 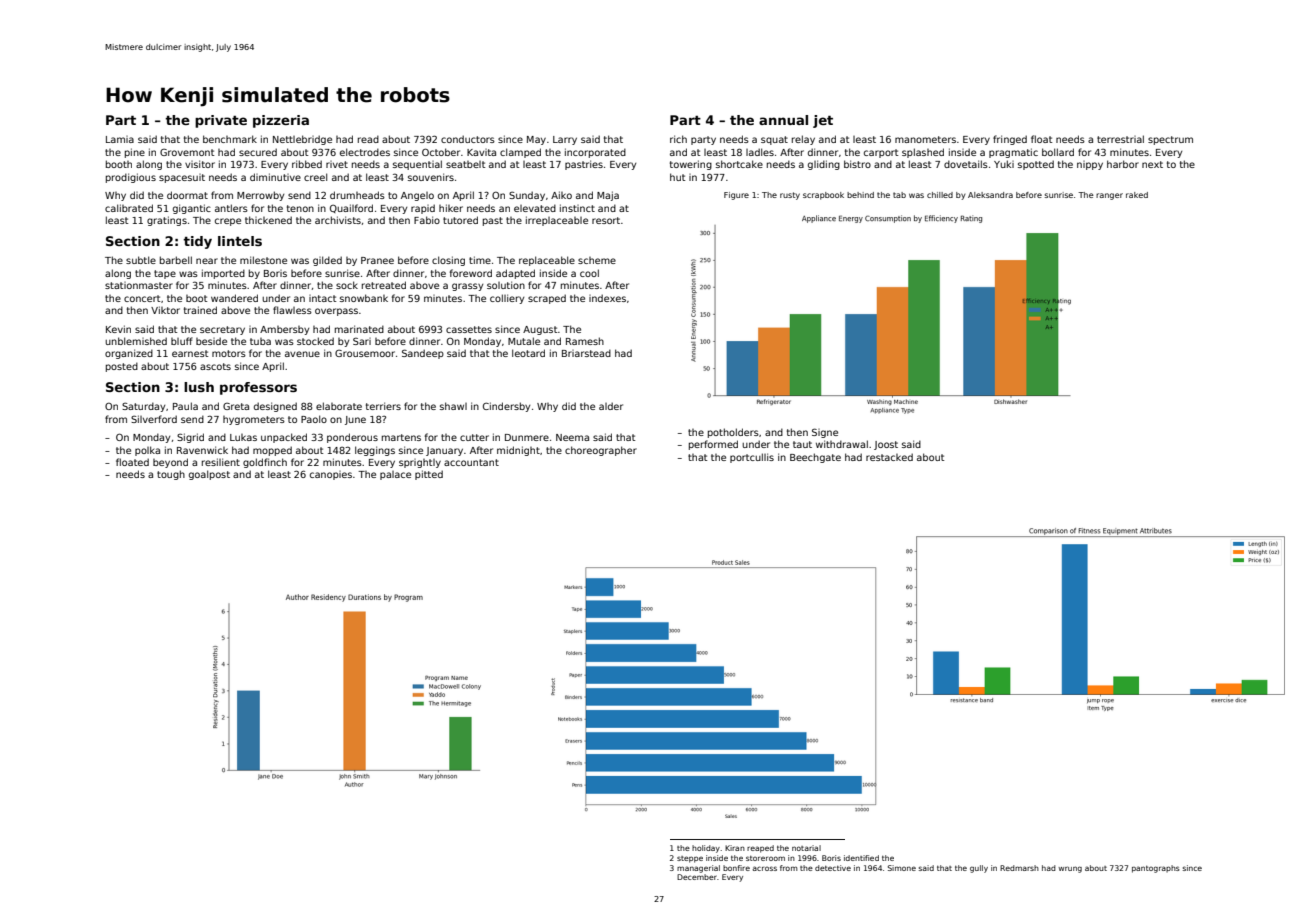 What do you see at coordinates (601, 451) in the screenshot?
I see `choreographer` at bounding box center [601, 451].
